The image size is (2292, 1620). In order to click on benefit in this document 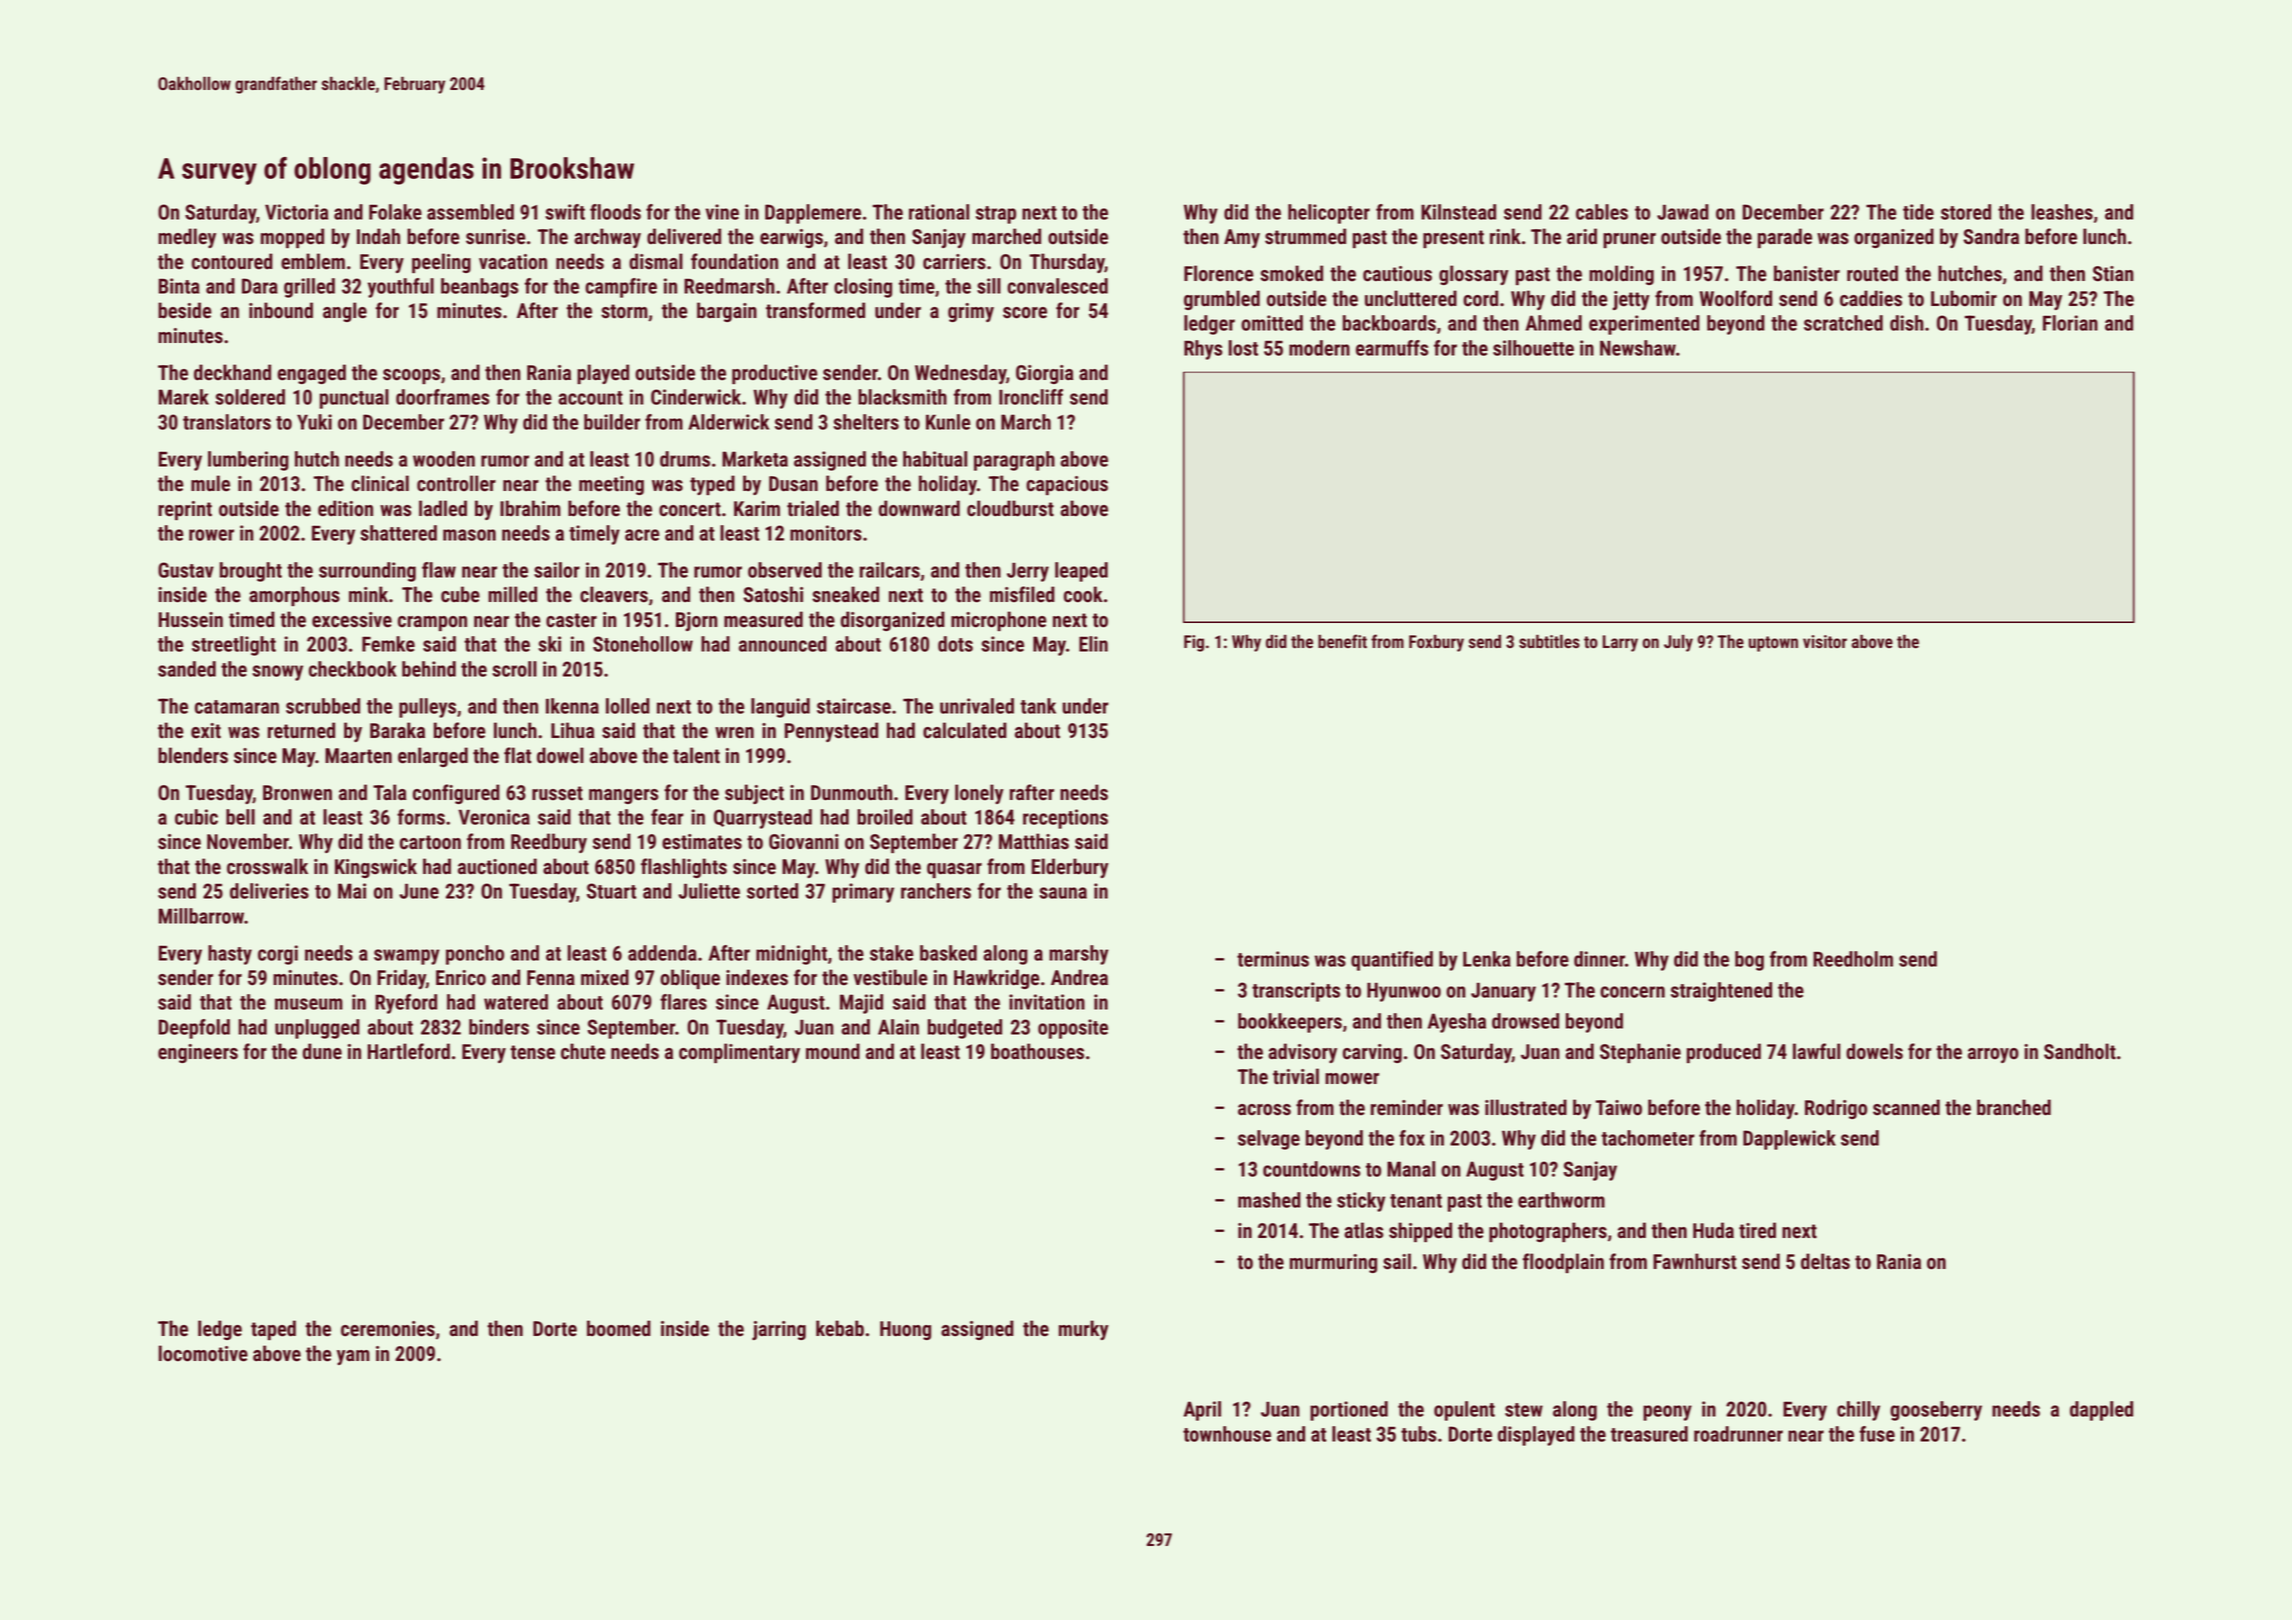, I will do `click(1342, 641)`.
